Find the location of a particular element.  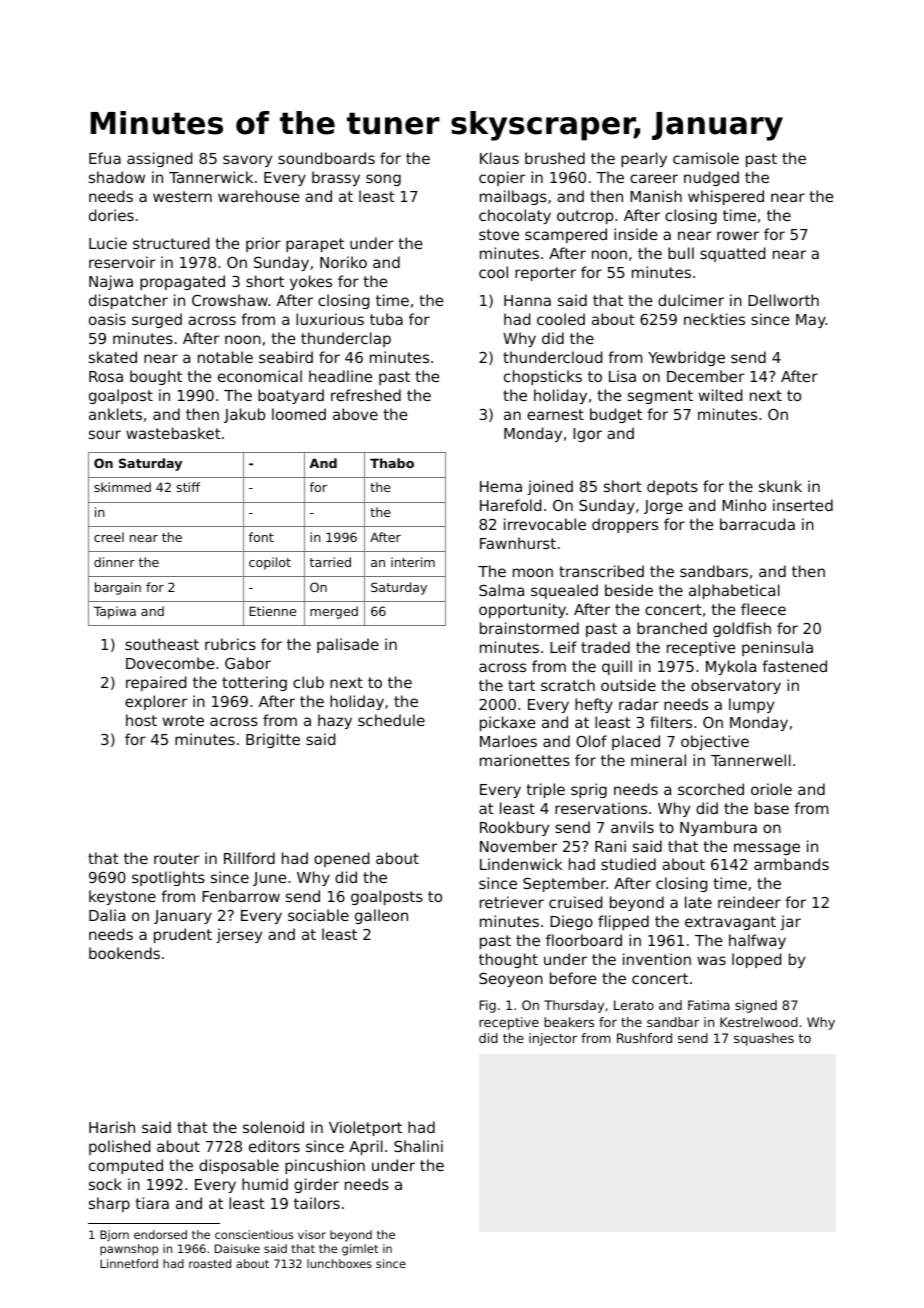

mailbags is located at coordinates (513, 197).
